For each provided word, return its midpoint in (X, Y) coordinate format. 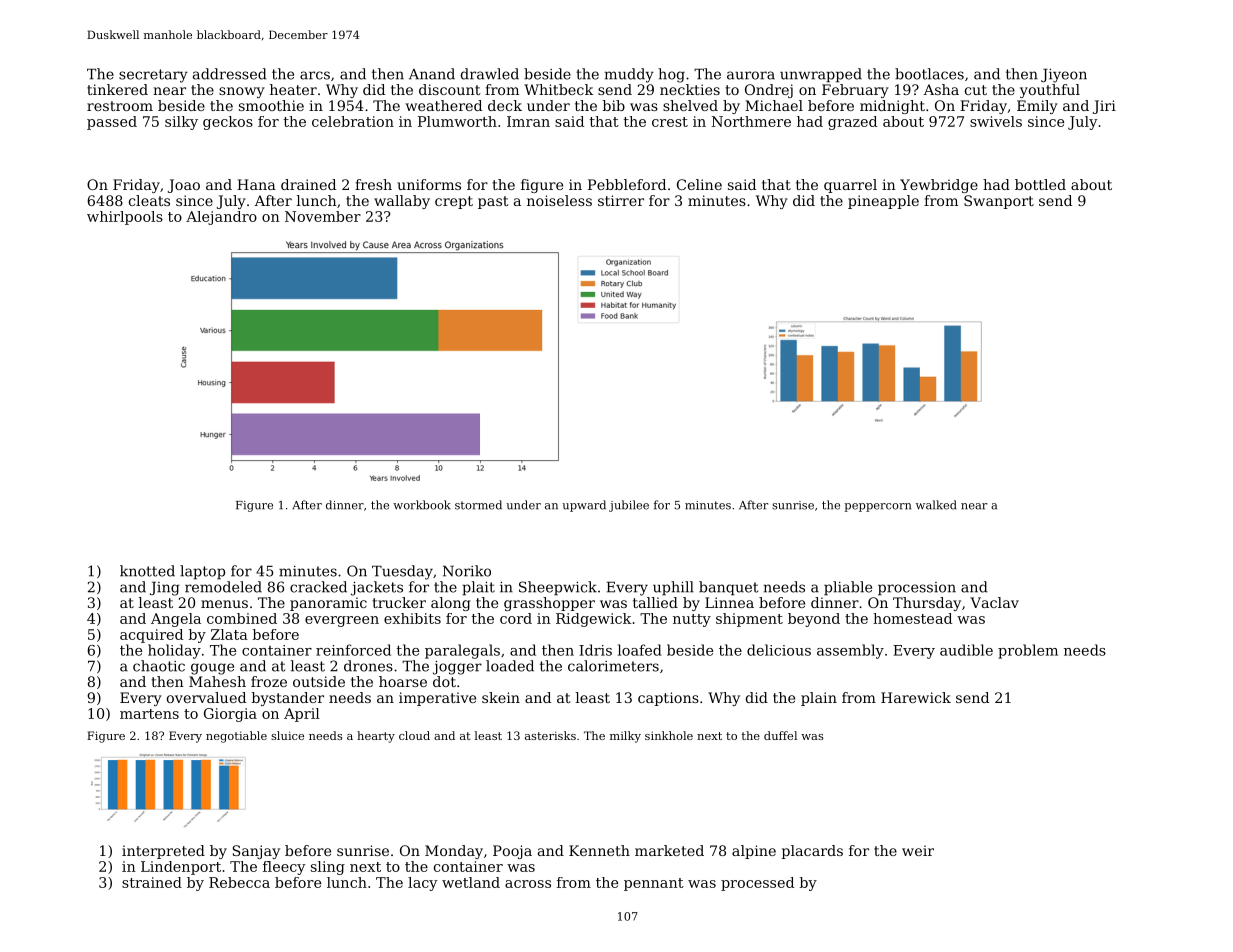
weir (918, 850)
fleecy (284, 868)
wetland (471, 882)
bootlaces (929, 74)
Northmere (751, 121)
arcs (315, 75)
